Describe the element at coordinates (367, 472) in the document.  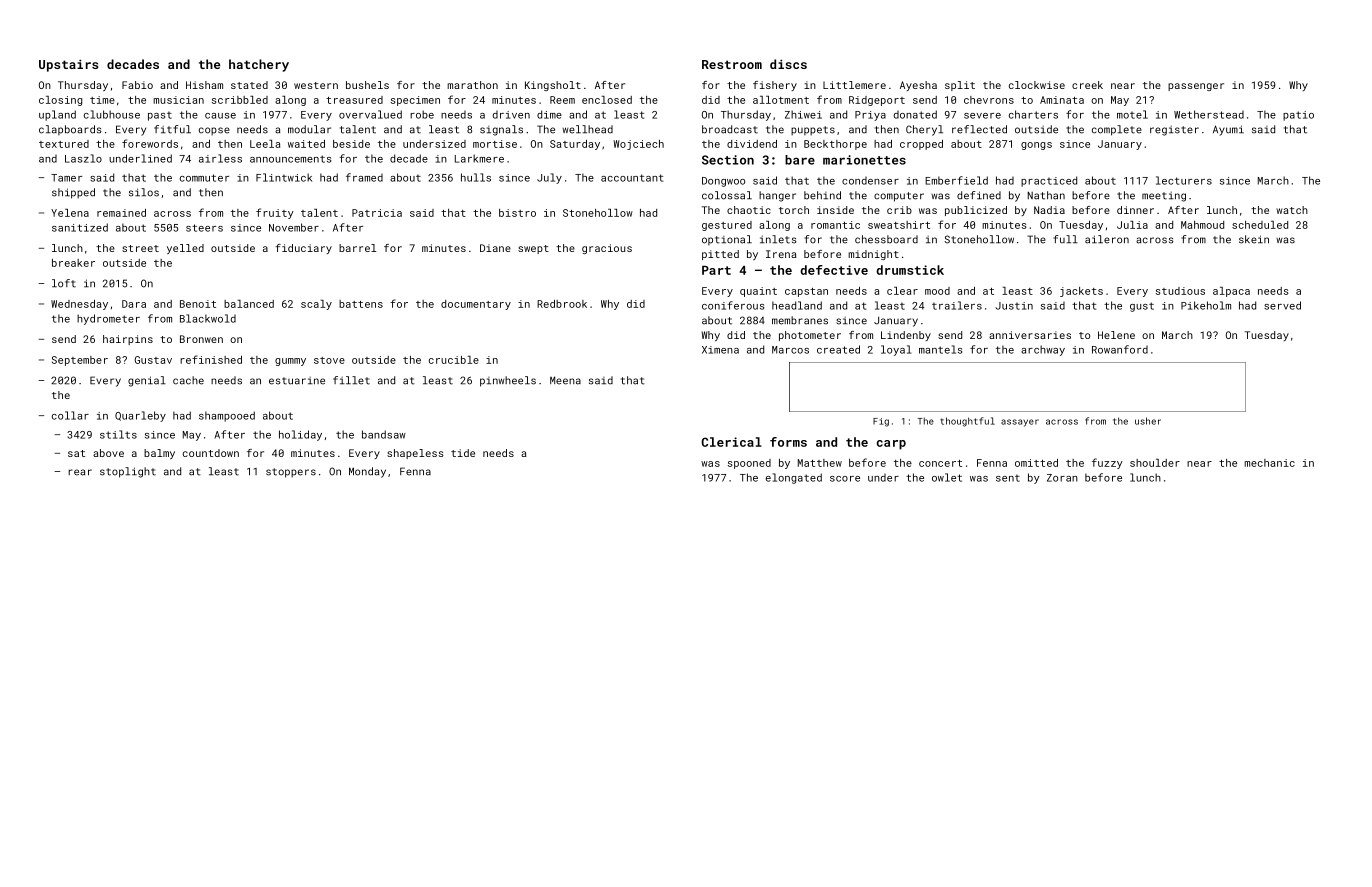
I see `Monday` at that location.
